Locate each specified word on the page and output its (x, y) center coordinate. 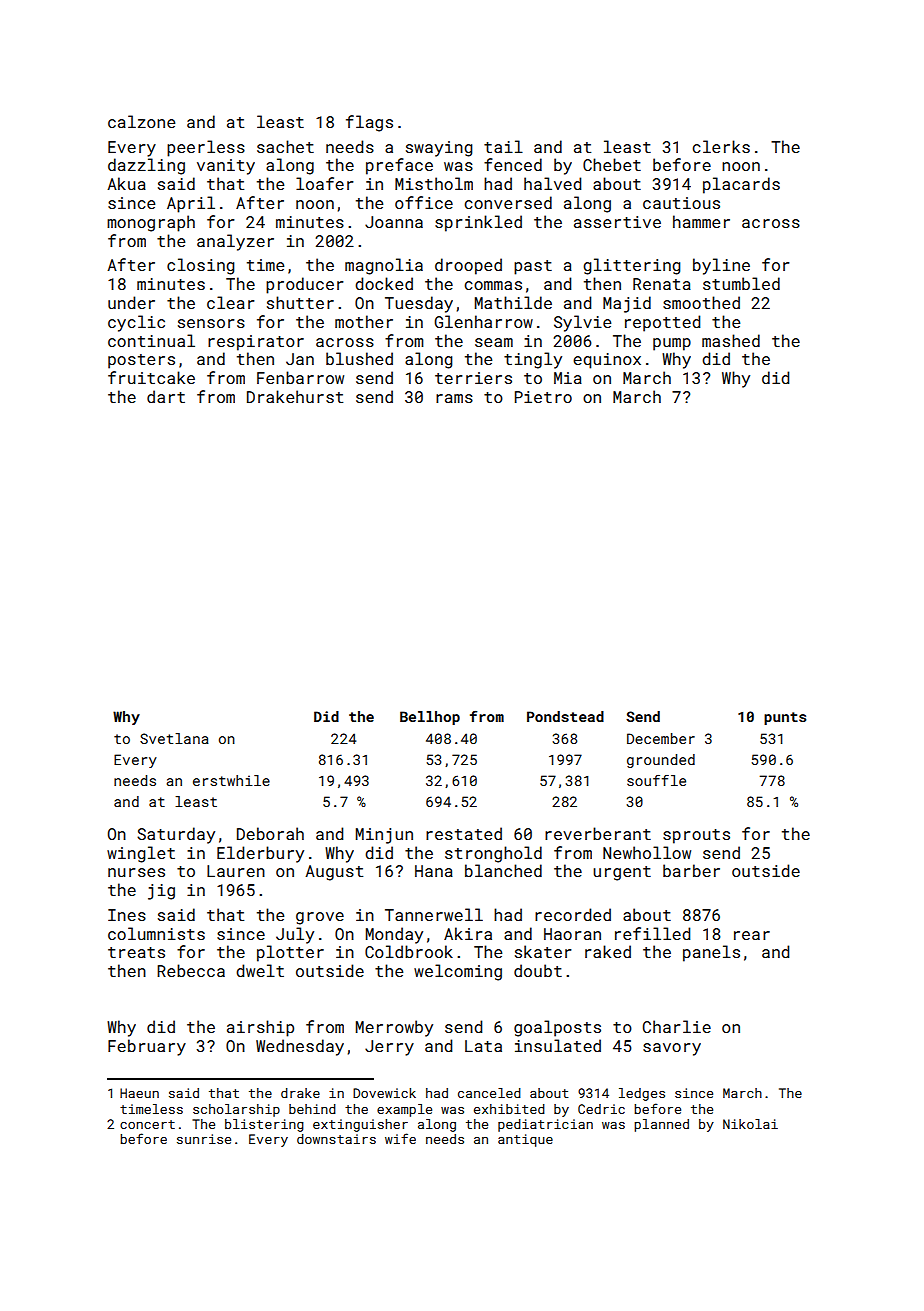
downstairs (336, 1139)
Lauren (236, 871)
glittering (632, 266)
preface (399, 166)
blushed (359, 358)
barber (691, 870)
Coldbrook (409, 951)
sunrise (204, 1139)
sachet (285, 146)
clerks (721, 146)
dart (166, 396)
